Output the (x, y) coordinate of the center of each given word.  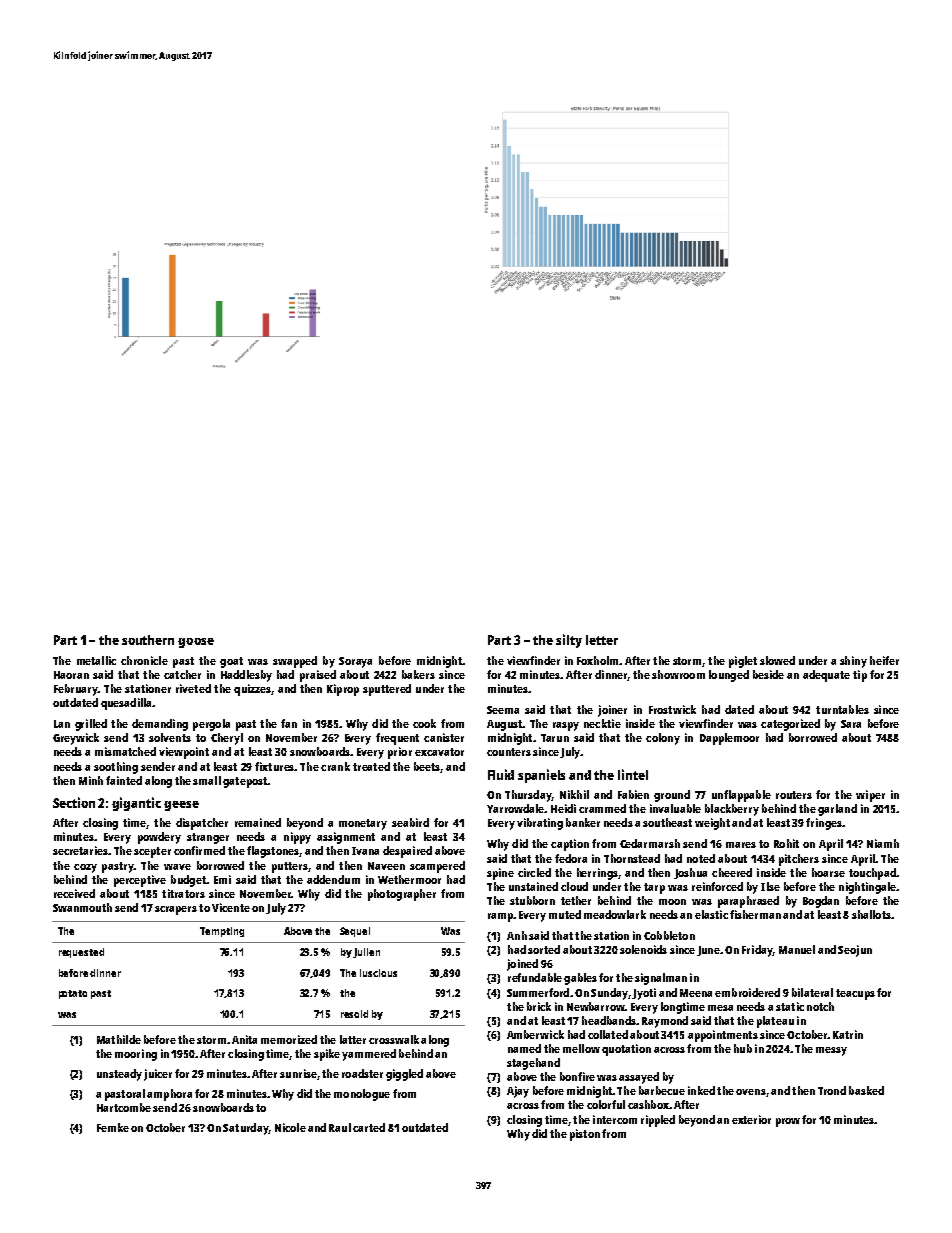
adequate (826, 676)
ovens (751, 1092)
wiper (870, 796)
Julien (366, 953)
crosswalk (394, 1039)
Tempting (222, 932)
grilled (91, 725)
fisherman (755, 914)
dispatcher (202, 824)
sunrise (298, 1073)
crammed (602, 808)
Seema (503, 710)
